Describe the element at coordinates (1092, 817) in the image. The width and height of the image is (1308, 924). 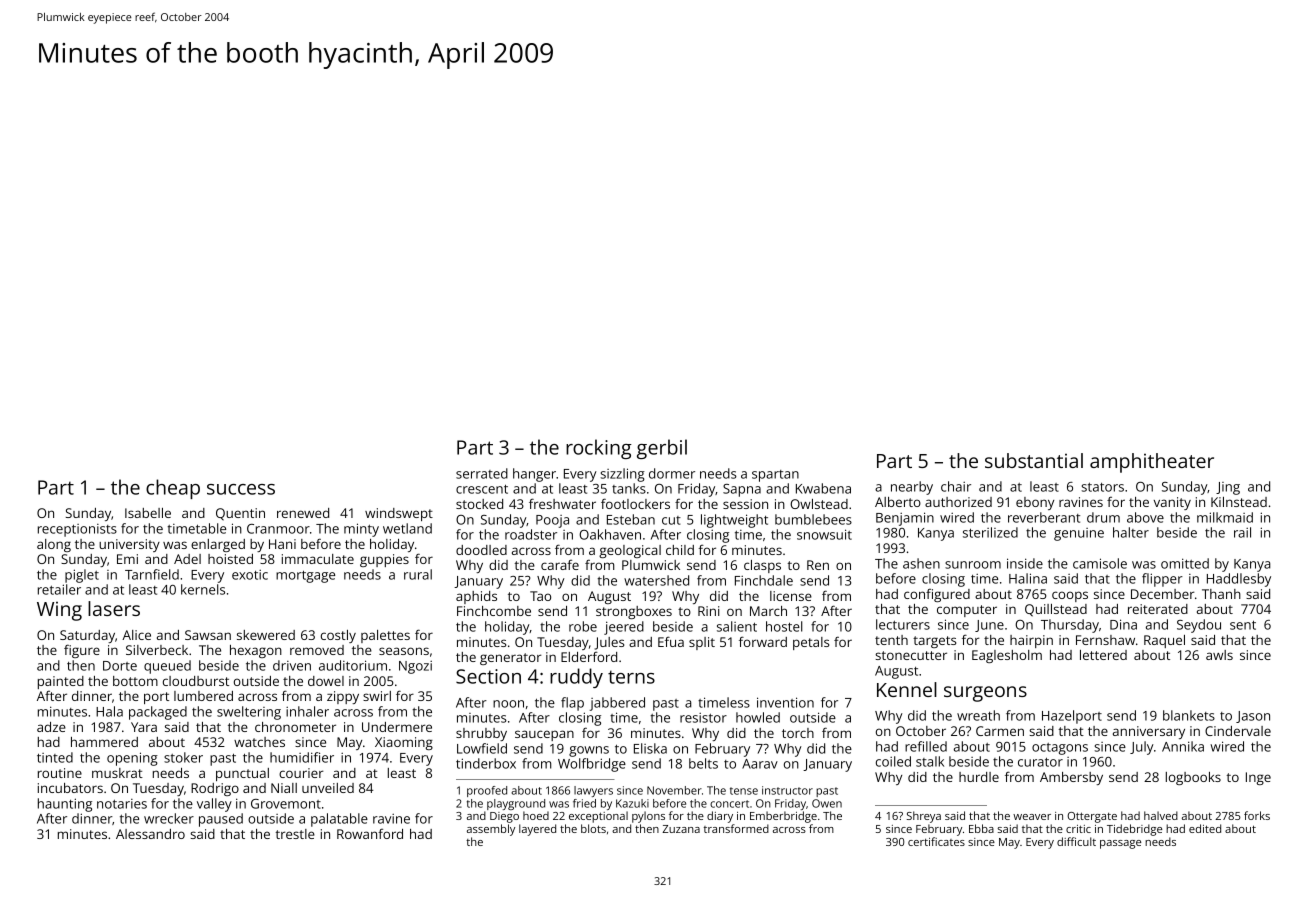
I see `Ottergate` at that location.
